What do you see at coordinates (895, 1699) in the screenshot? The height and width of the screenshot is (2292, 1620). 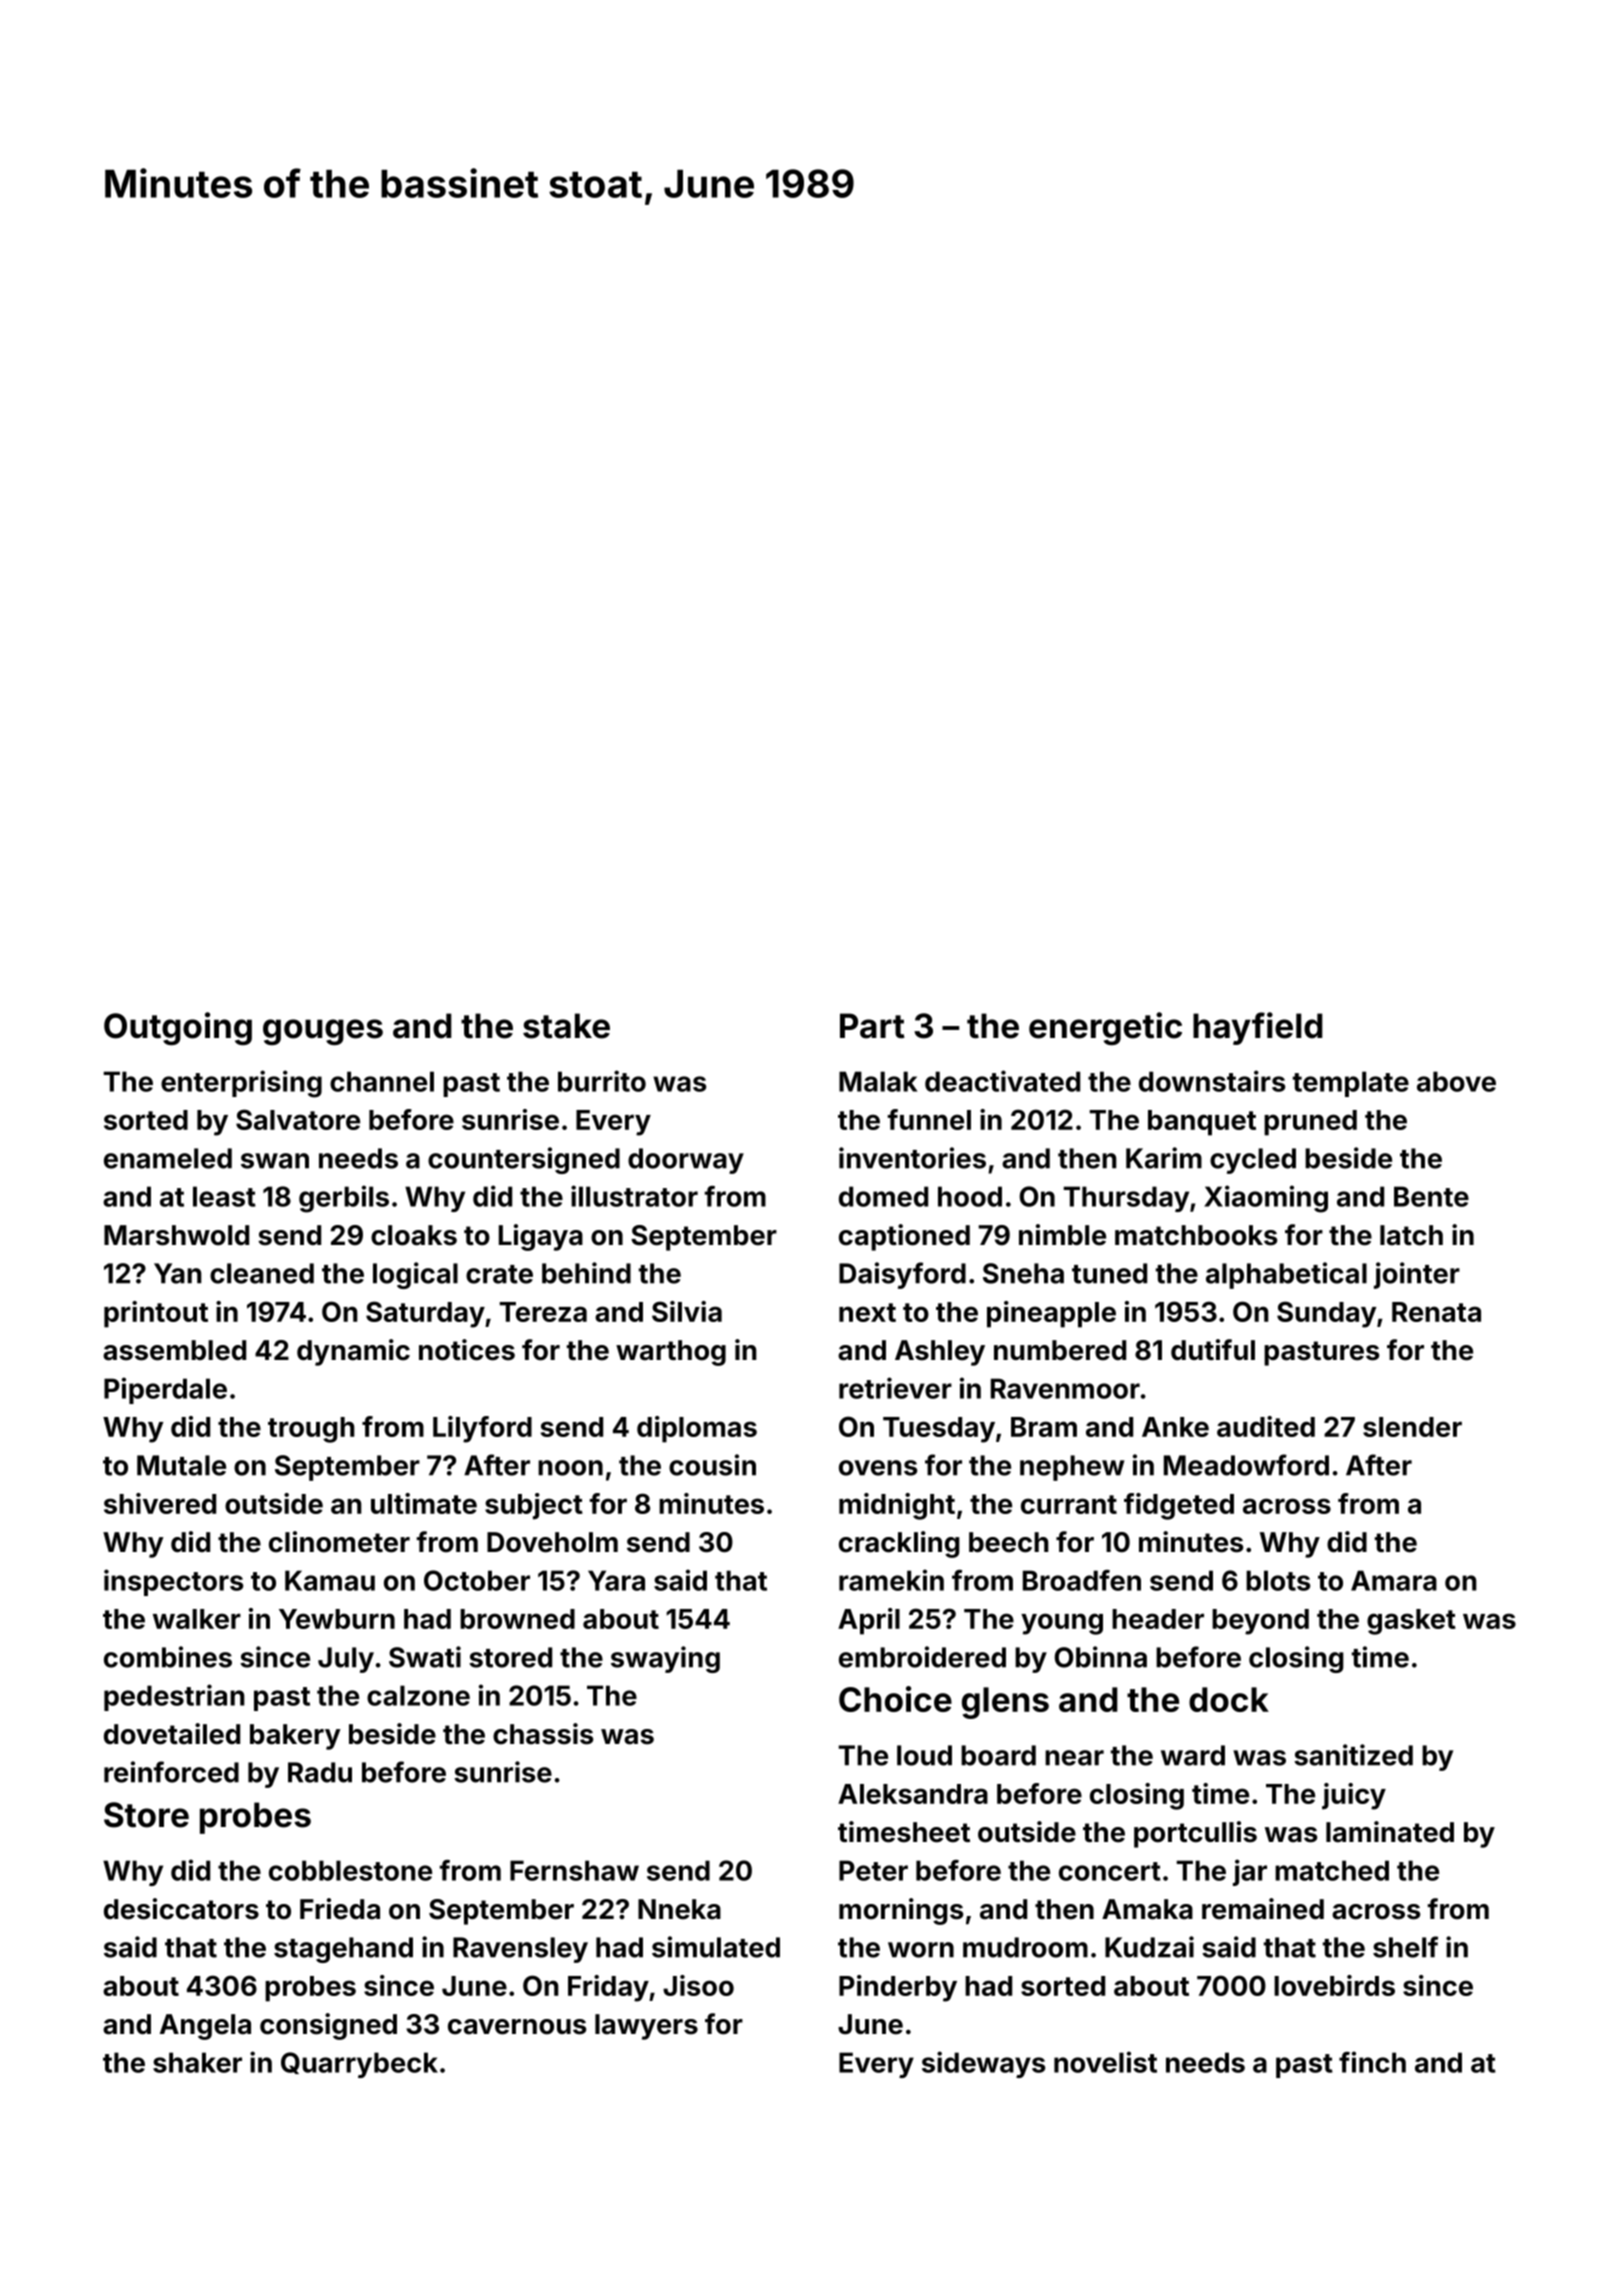 I see `Choice` at bounding box center [895, 1699].
